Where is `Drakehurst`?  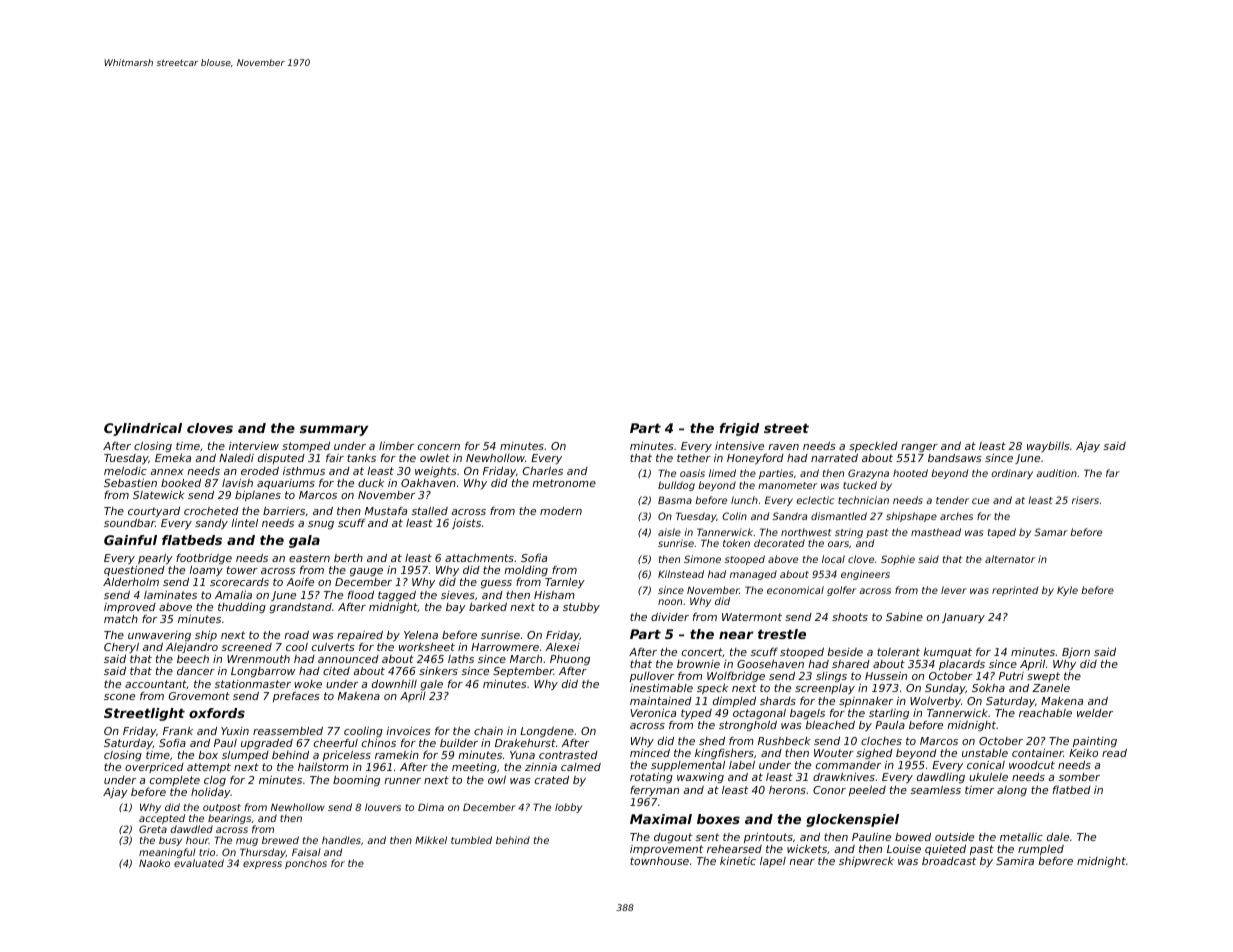 Drakehurst is located at coordinates (525, 742).
